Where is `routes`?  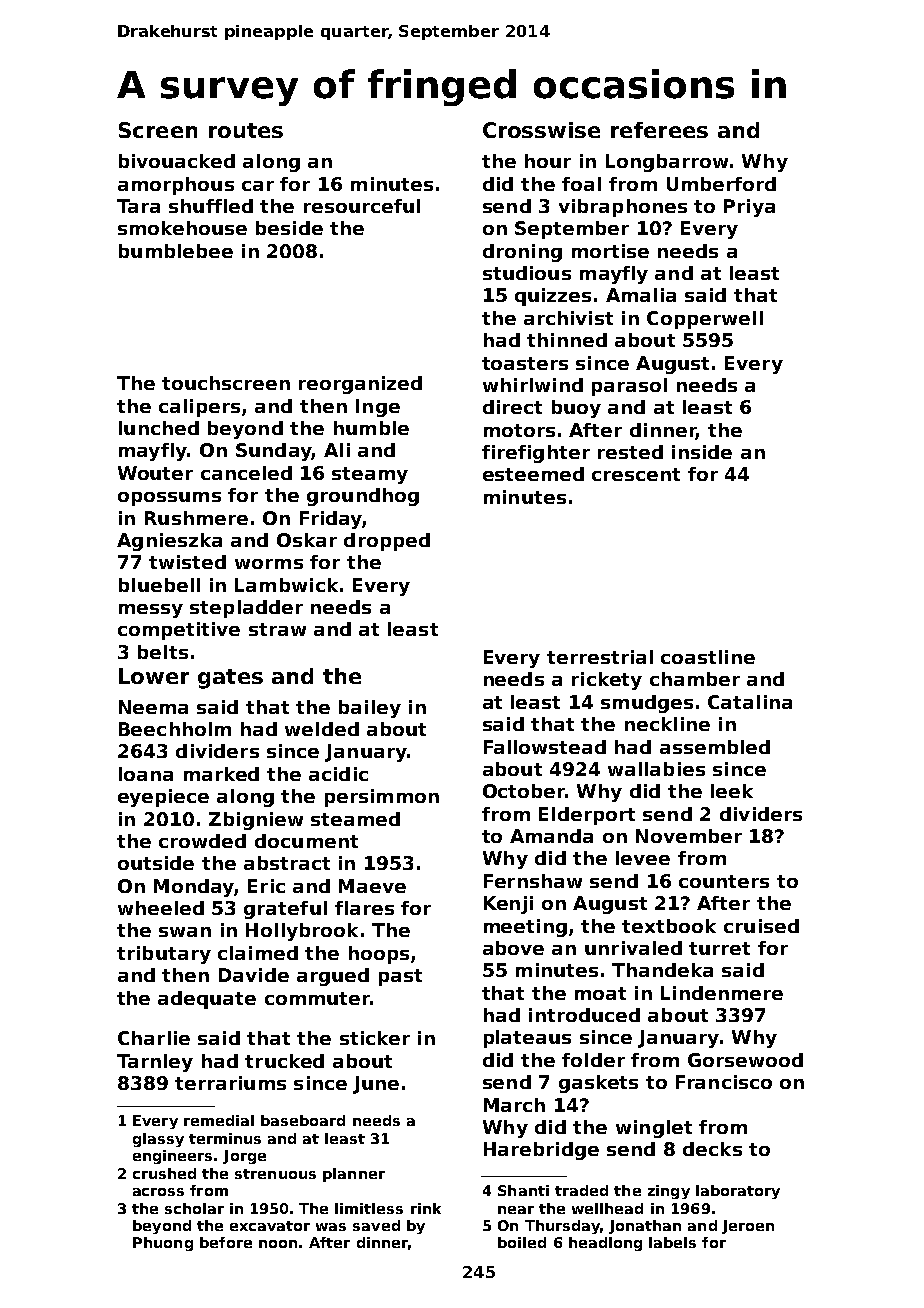
routes is located at coordinates (246, 130).
